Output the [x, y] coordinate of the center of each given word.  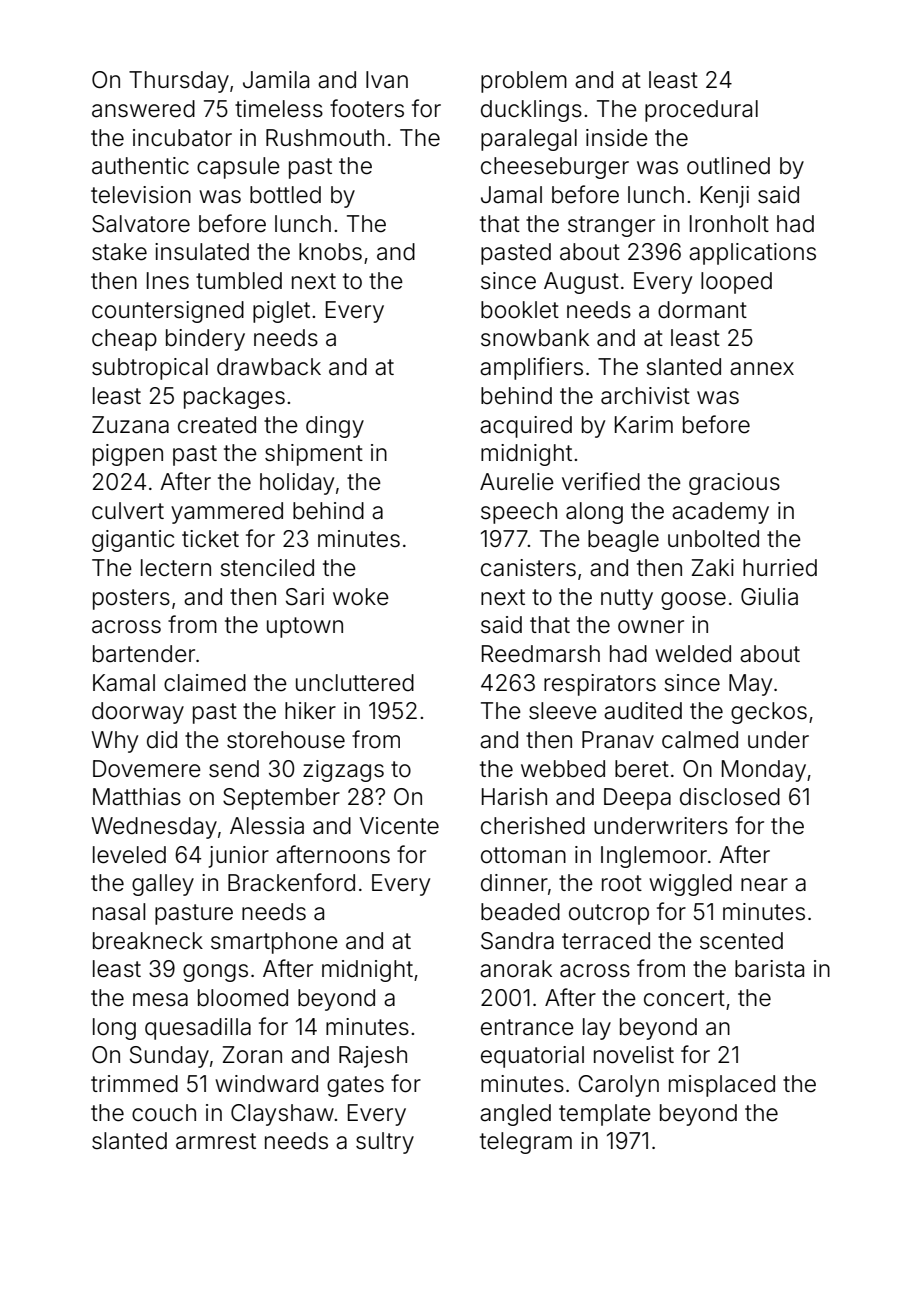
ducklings [531, 111]
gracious [734, 484]
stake [119, 252]
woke [361, 597]
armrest [216, 1141]
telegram [526, 1143]
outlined [728, 166]
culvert [128, 511]
